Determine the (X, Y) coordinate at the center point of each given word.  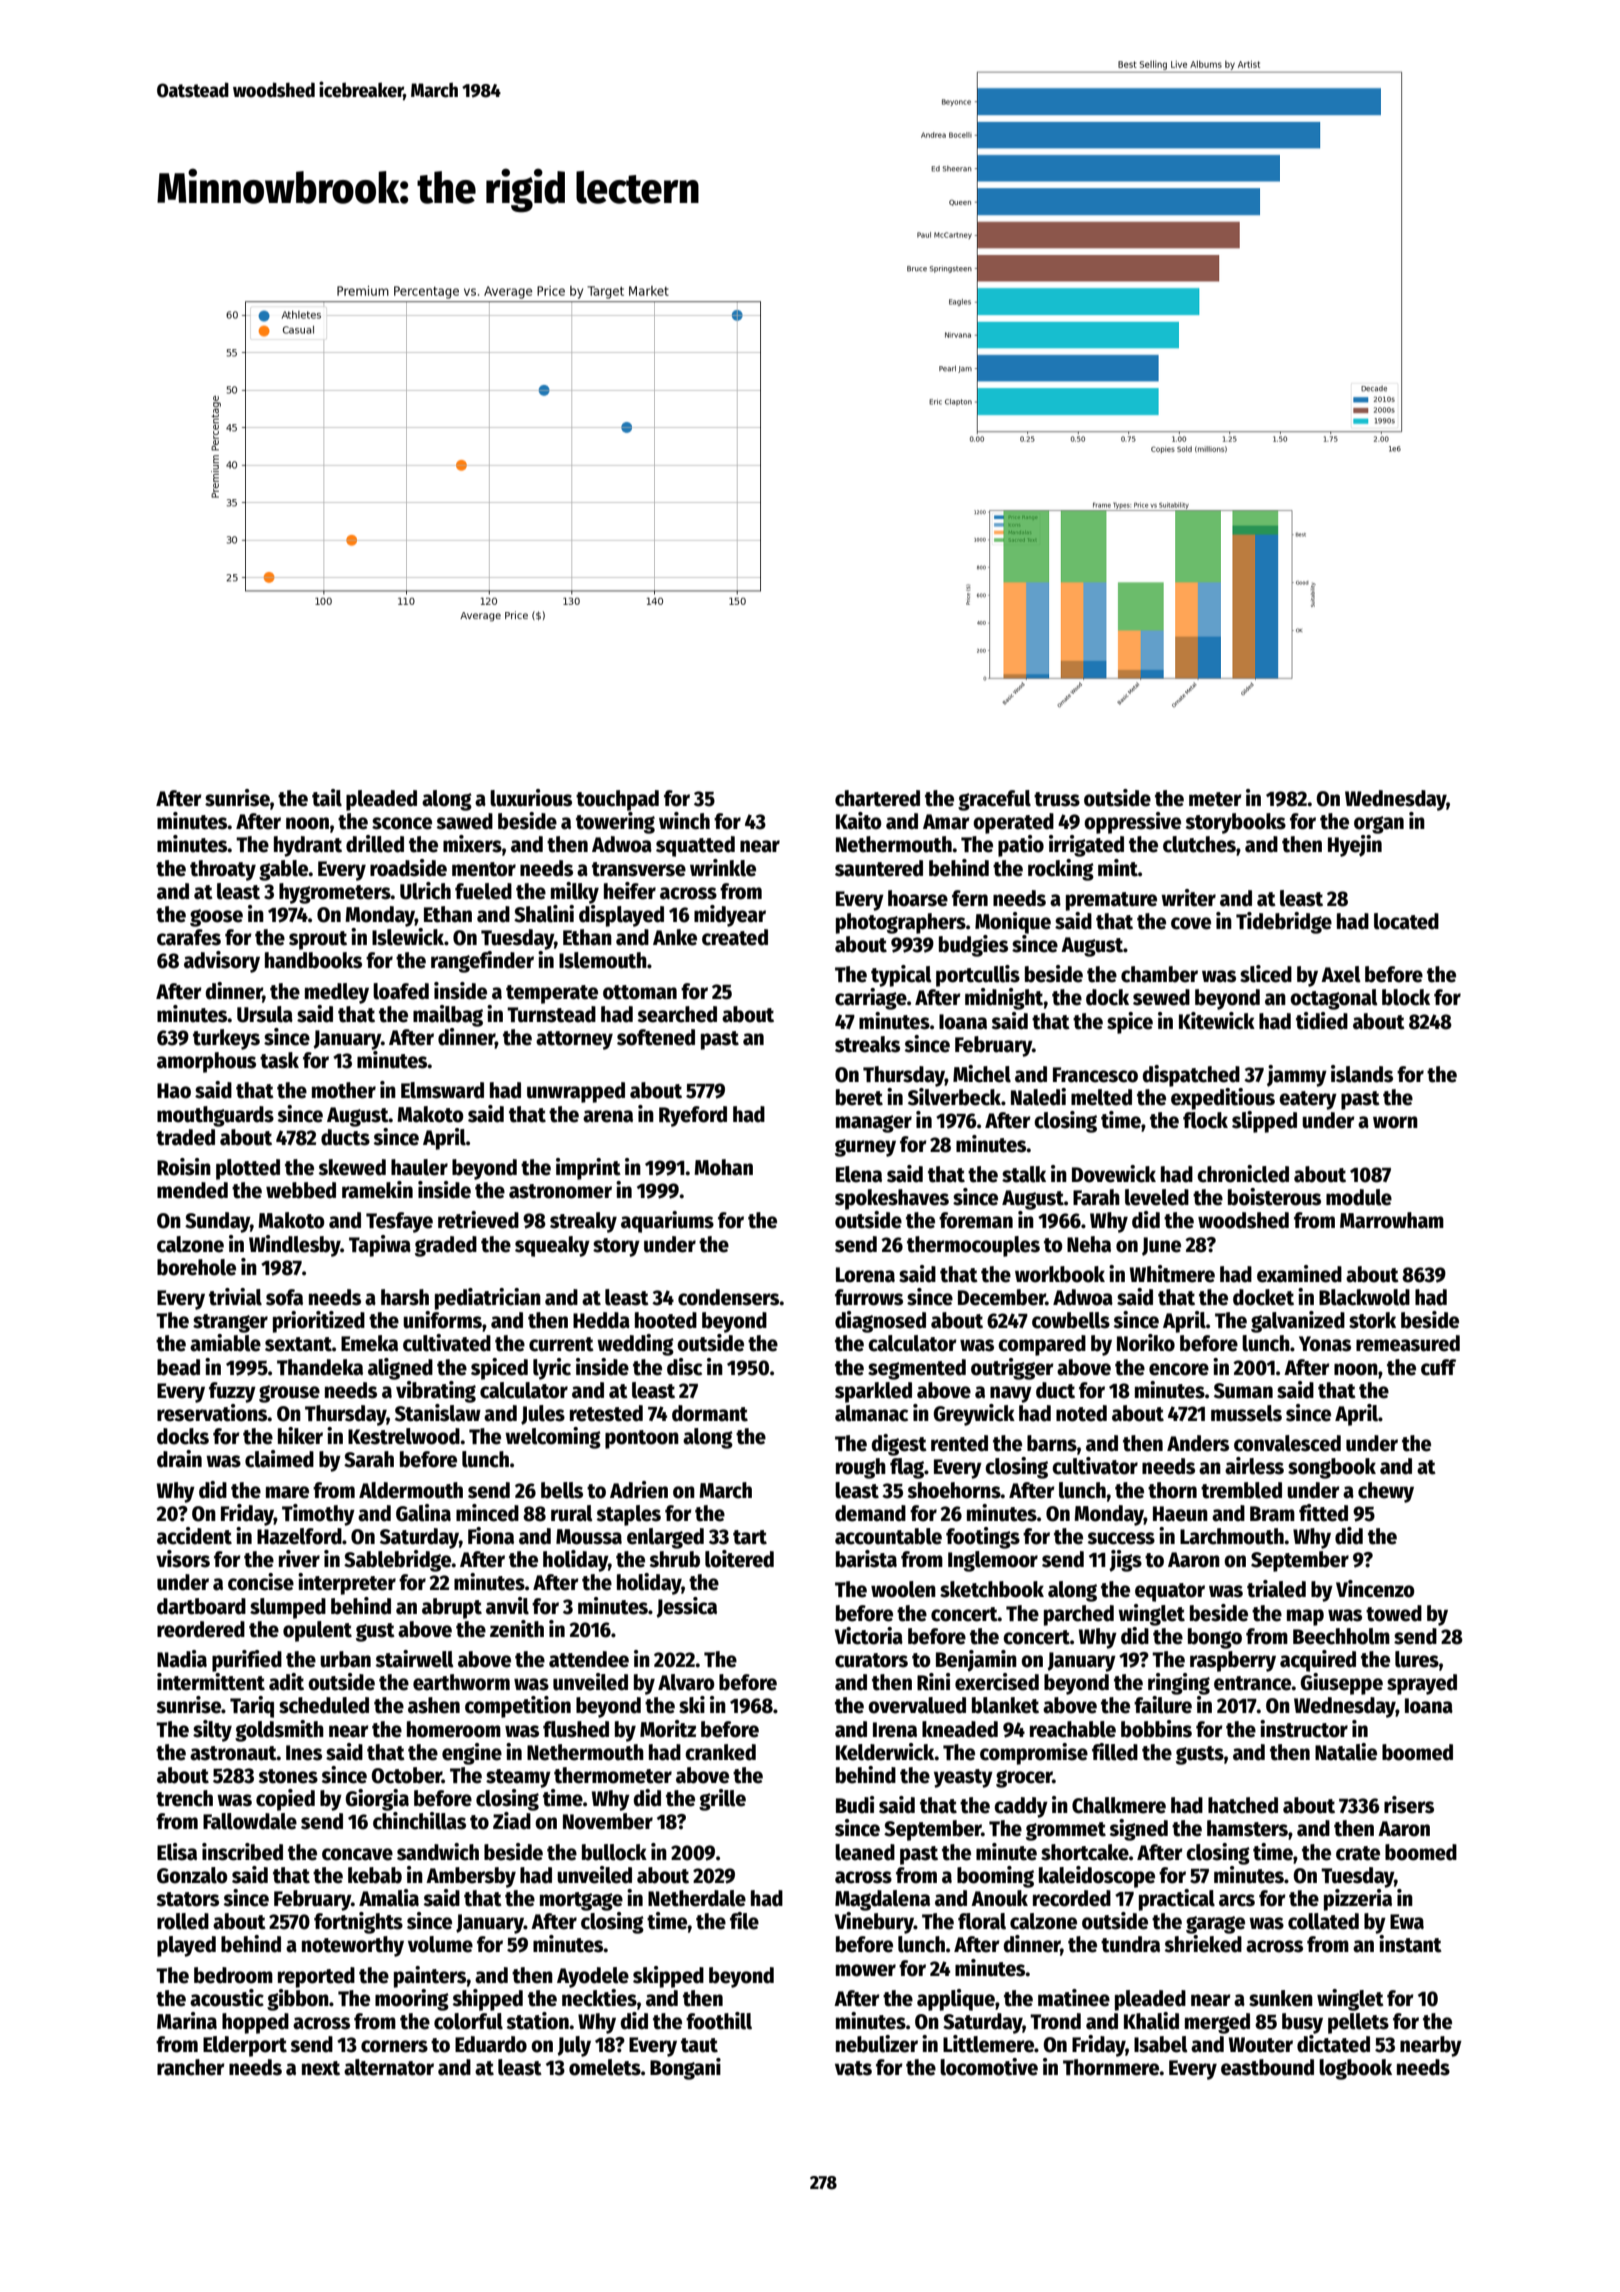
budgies (973, 946)
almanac (871, 1413)
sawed (464, 821)
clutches (1199, 844)
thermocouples (973, 1246)
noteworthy (353, 1946)
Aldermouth (411, 1490)
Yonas (1325, 1344)
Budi (855, 1805)
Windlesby (295, 1246)
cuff (1438, 1367)
